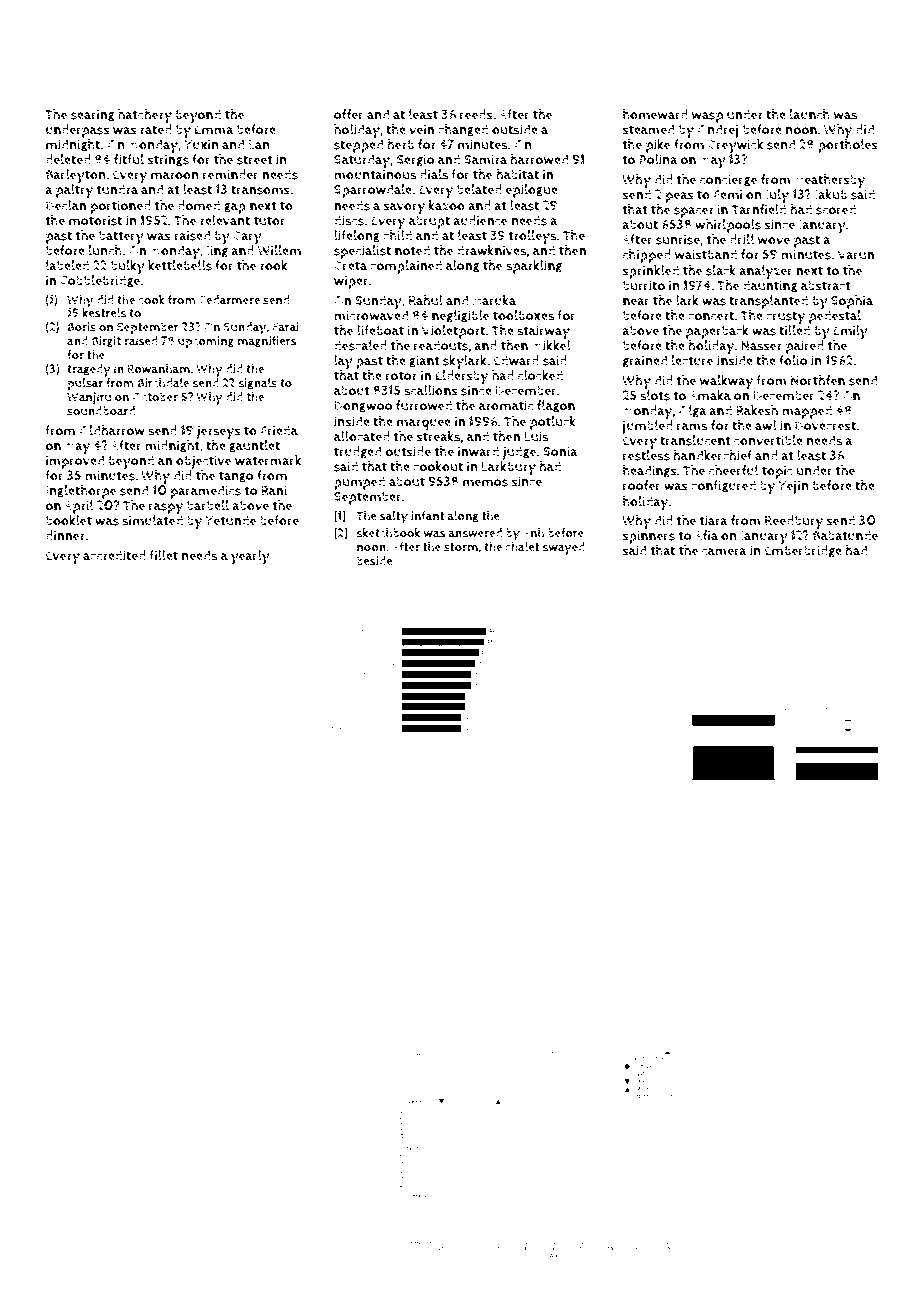  What do you see at coordinates (236, 477) in the page?
I see `tango` at bounding box center [236, 477].
